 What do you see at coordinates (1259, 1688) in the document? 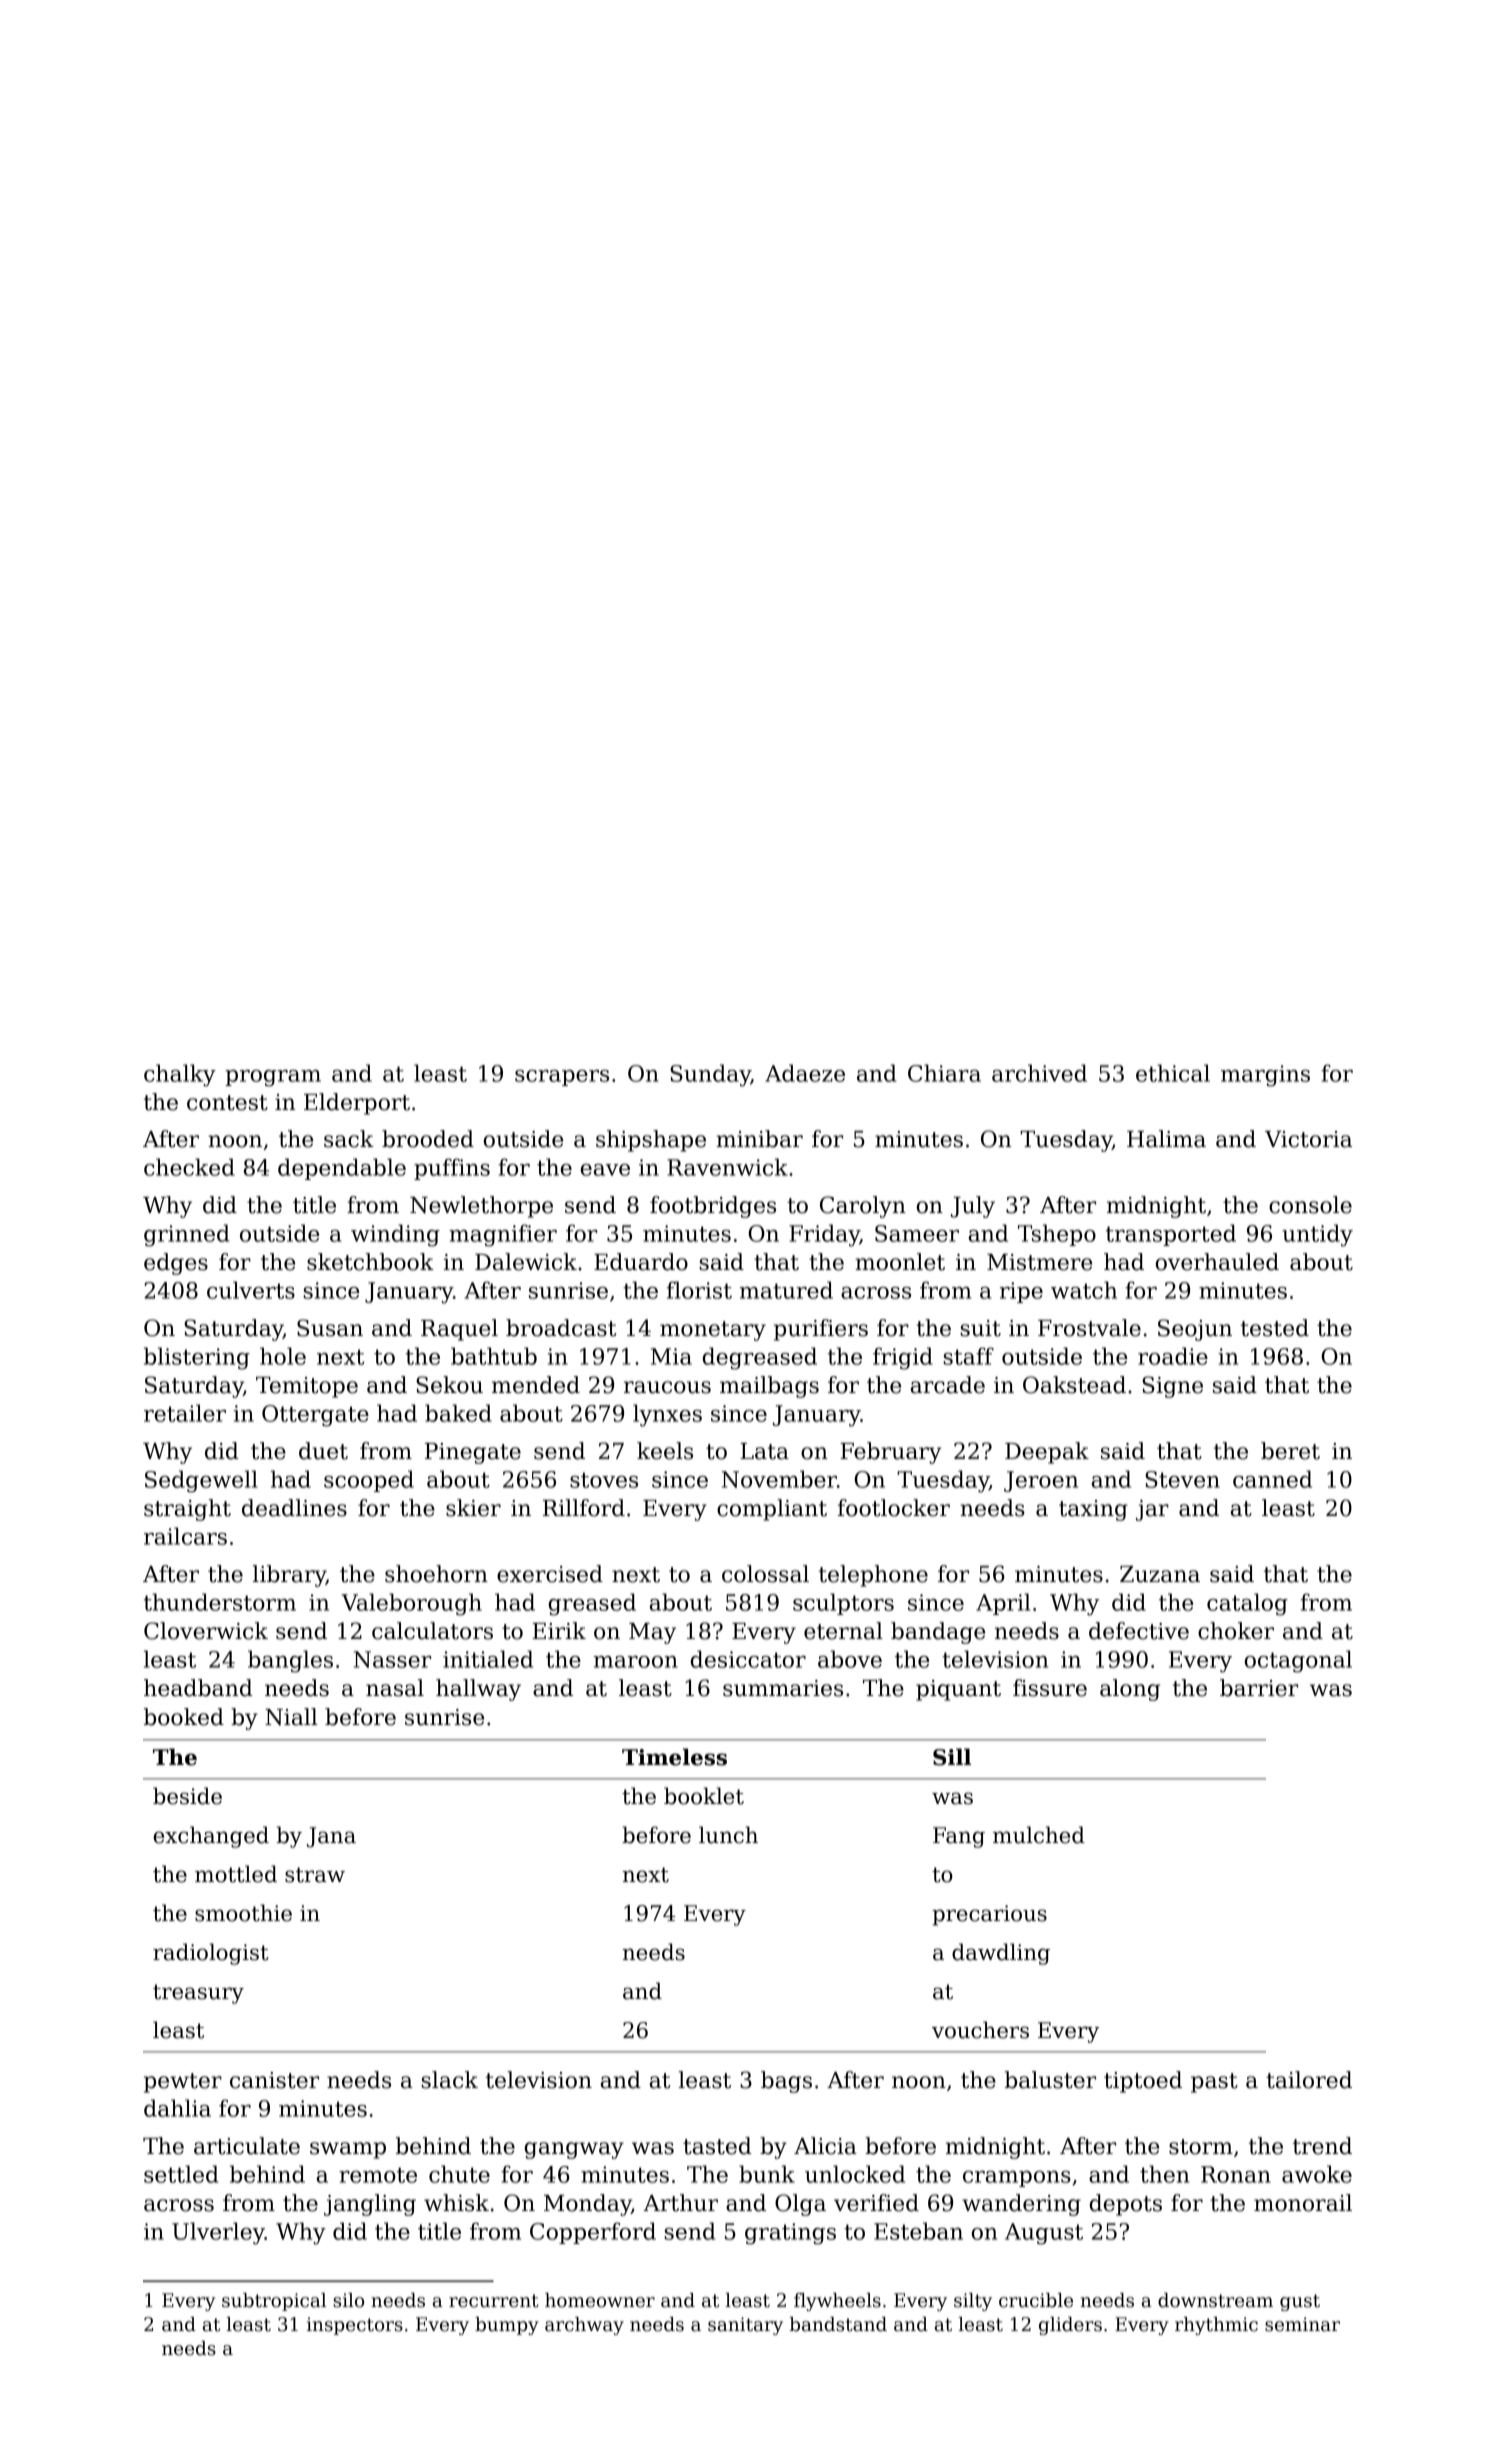
I see `barrier` at bounding box center [1259, 1688].
